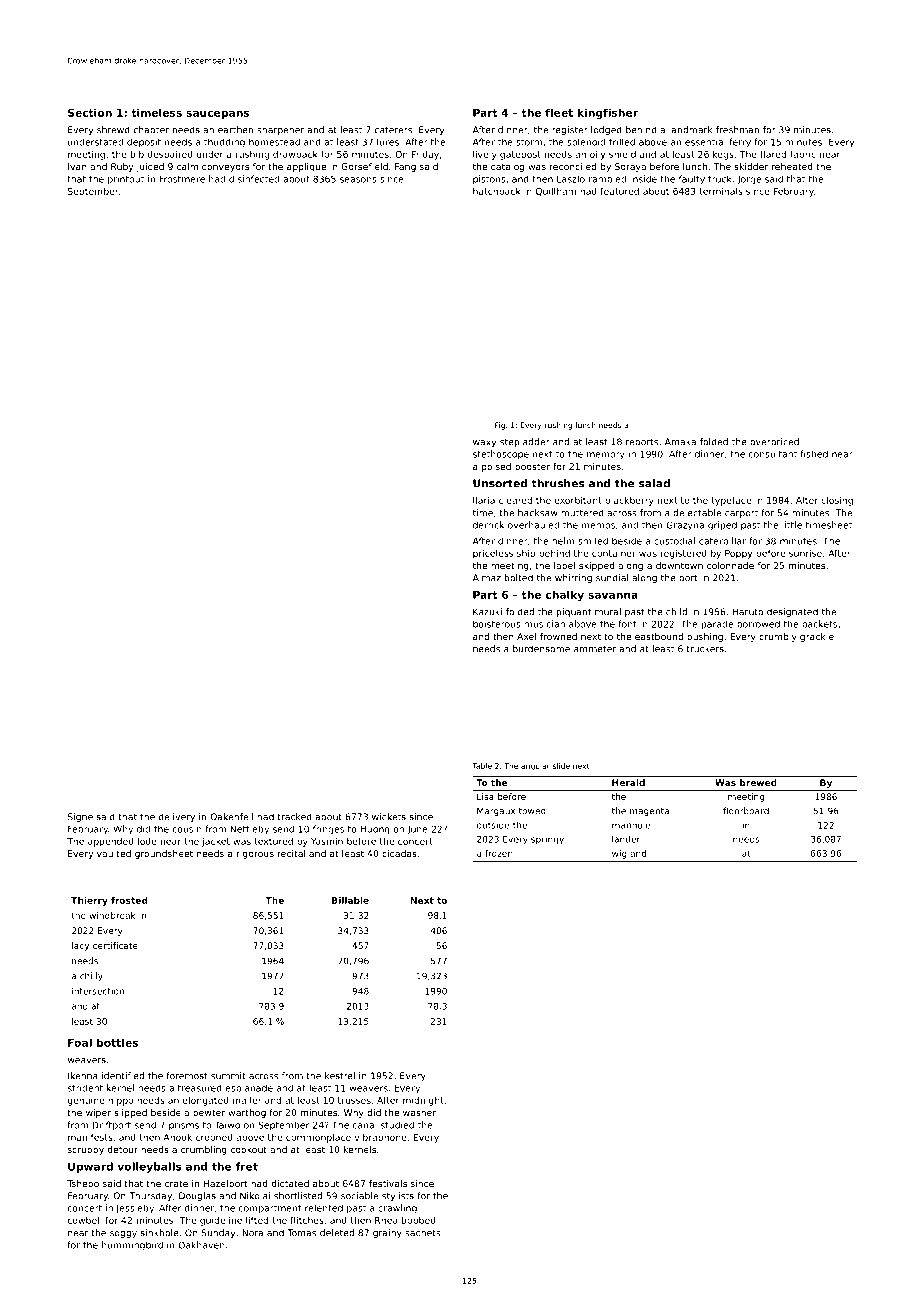 The width and height of the screenshot is (924, 1308). I want to click on saucepans, so click(217, 115).
